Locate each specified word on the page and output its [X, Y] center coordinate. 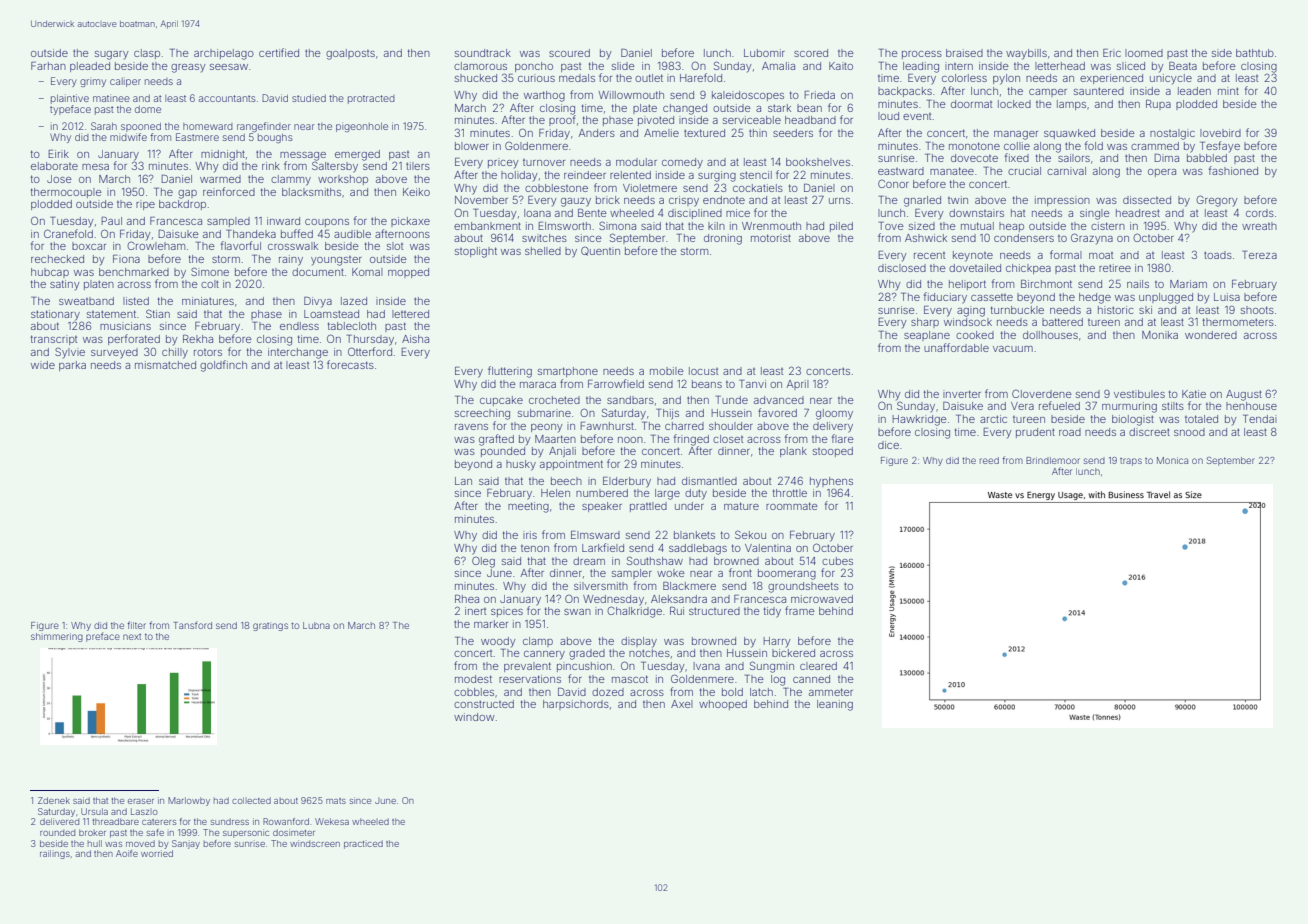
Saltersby [335, 167]
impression [1062, 201]
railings [55, 854]
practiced [363, 844]
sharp [925, 323]
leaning [835, 705]
